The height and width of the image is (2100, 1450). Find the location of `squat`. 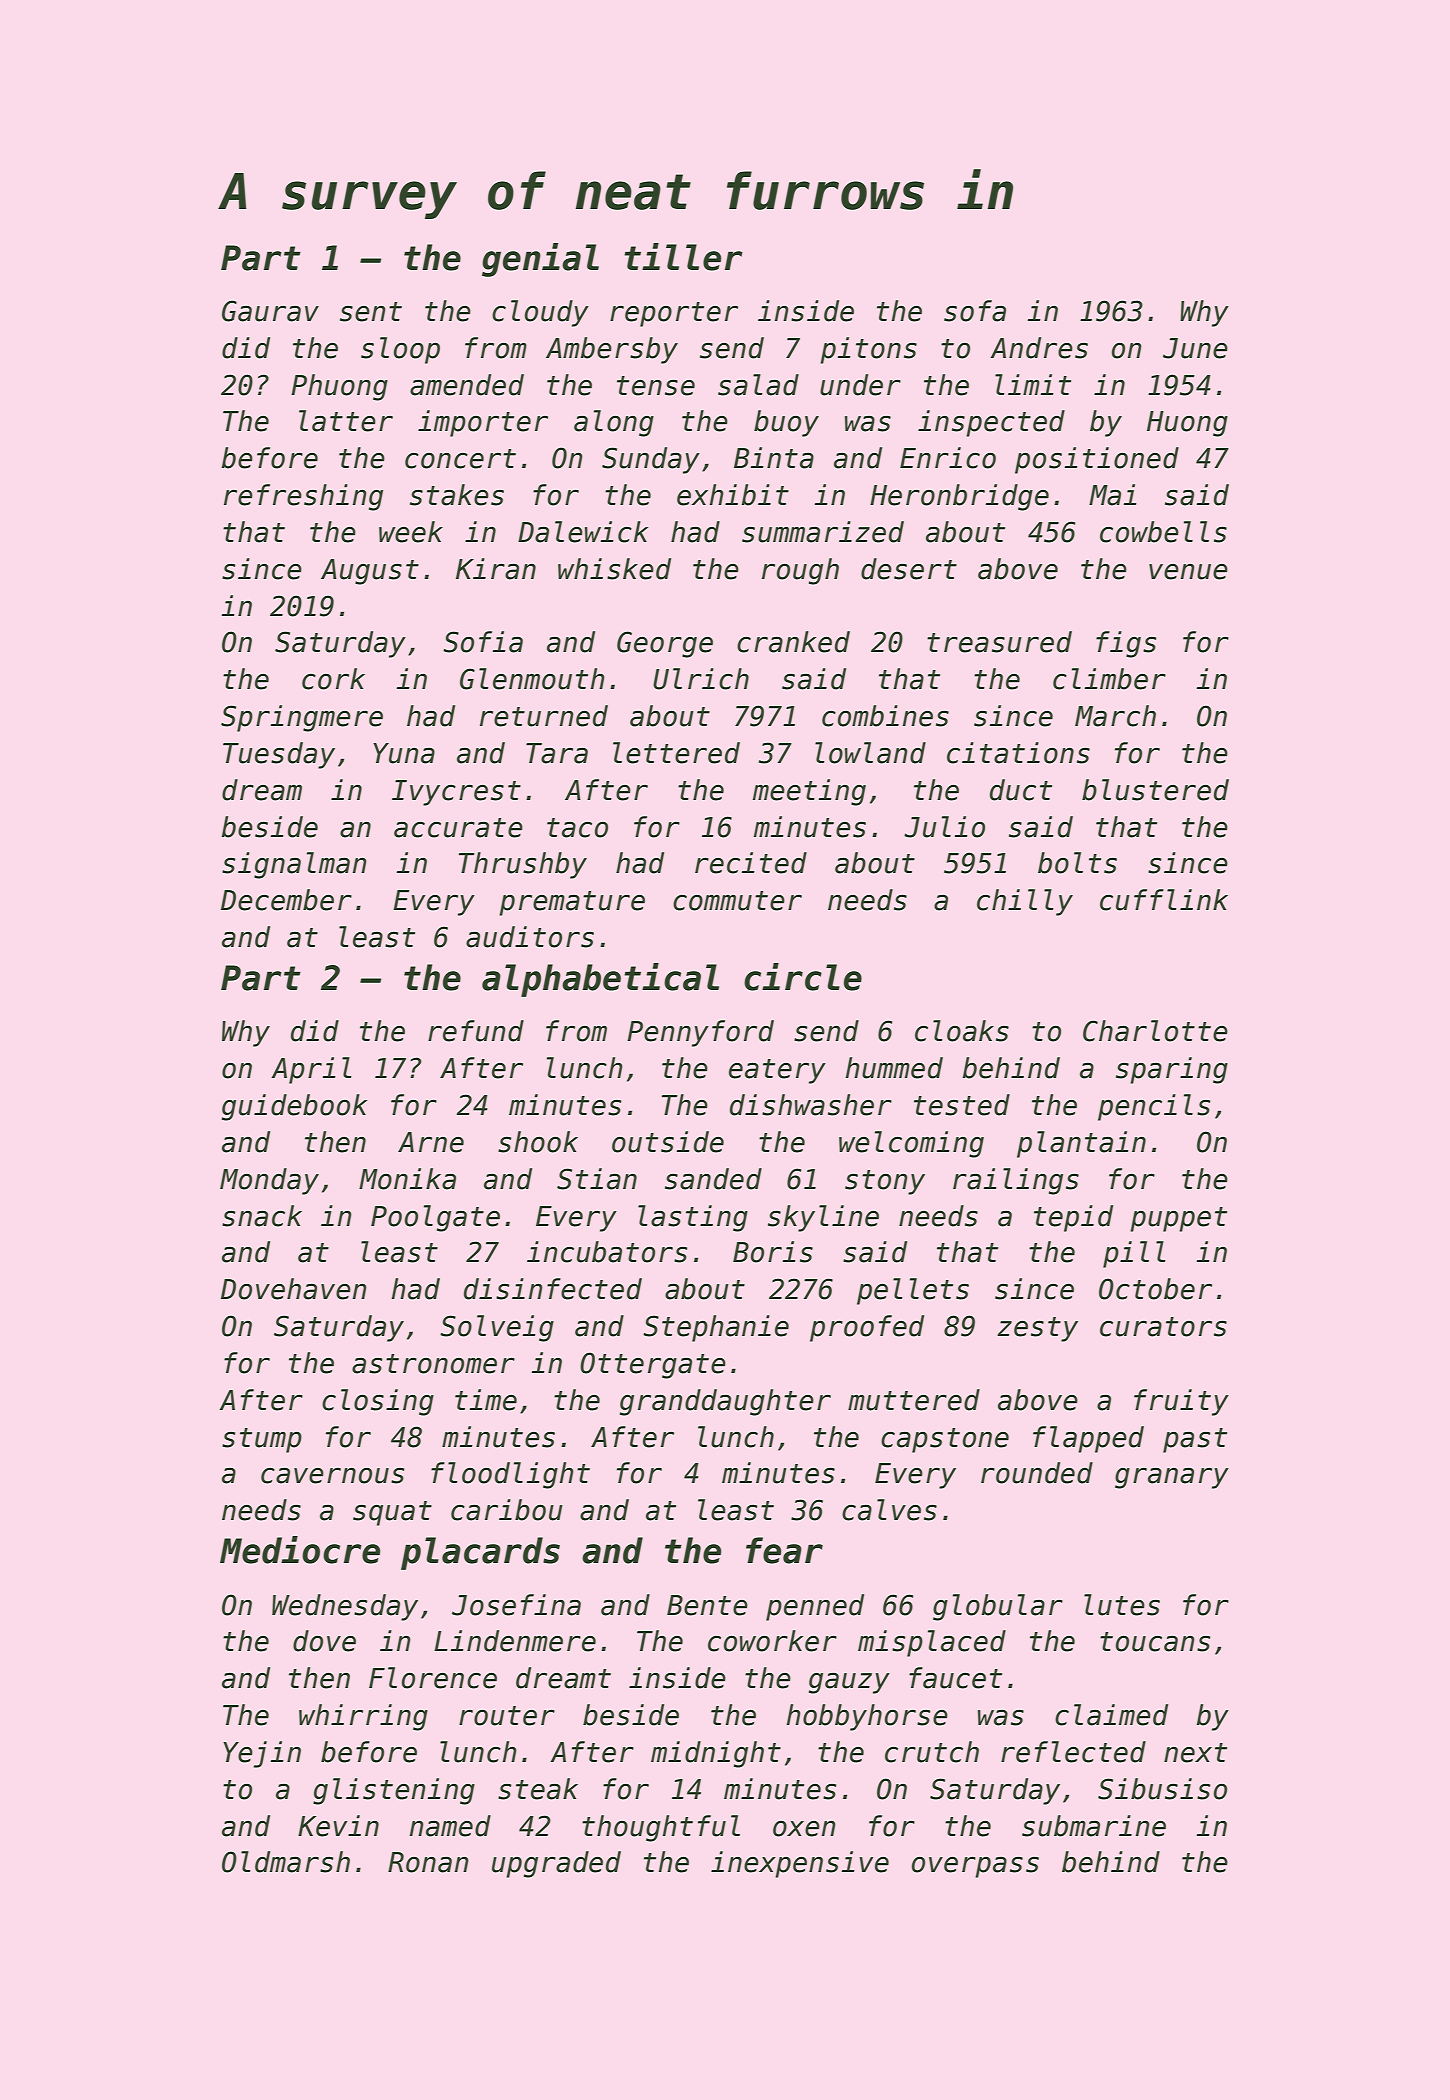

squat is located at coordinates (392, 1513).
